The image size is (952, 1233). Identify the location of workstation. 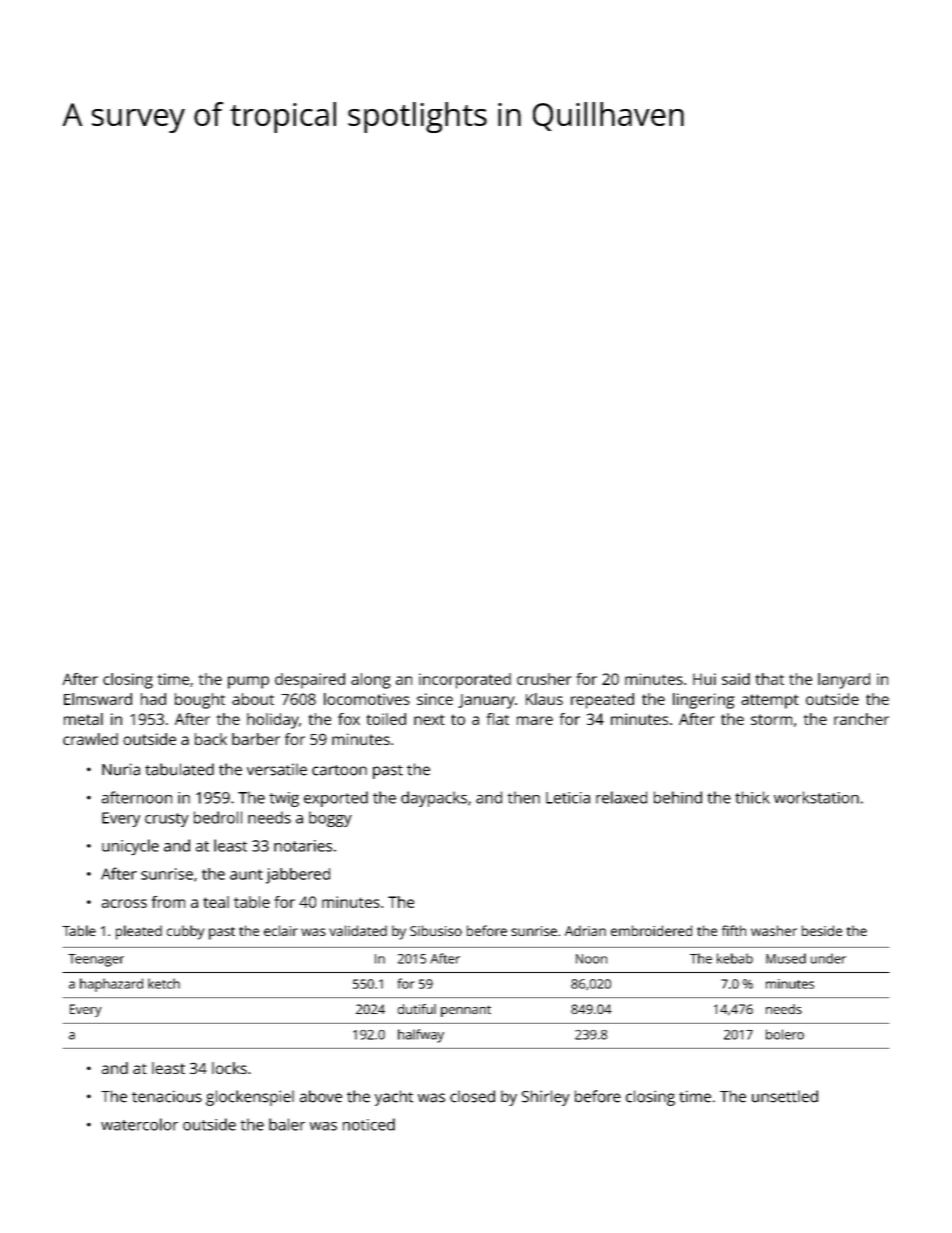
(816, 797).
